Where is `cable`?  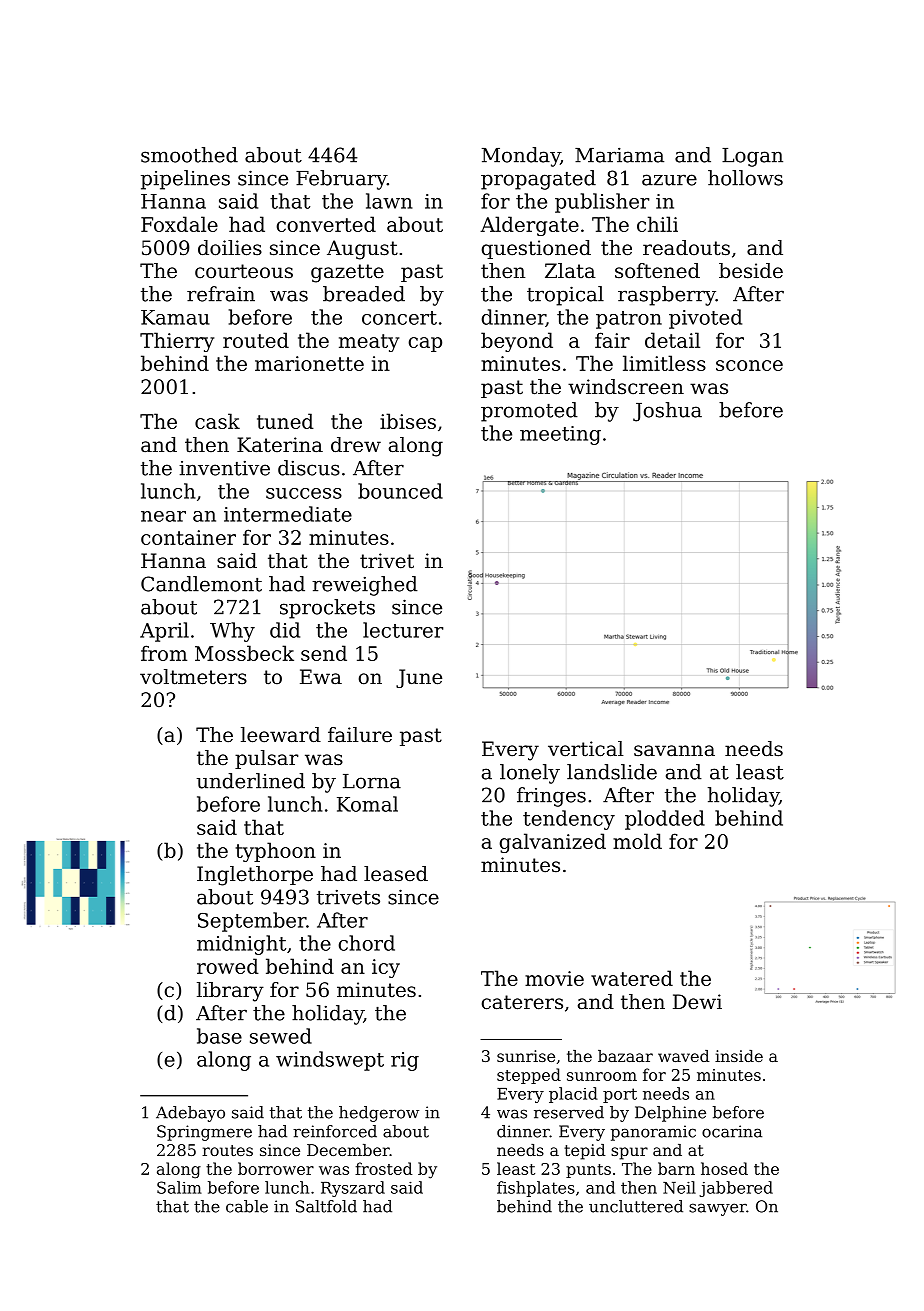
cable is located at coordinates (247, 1206).
